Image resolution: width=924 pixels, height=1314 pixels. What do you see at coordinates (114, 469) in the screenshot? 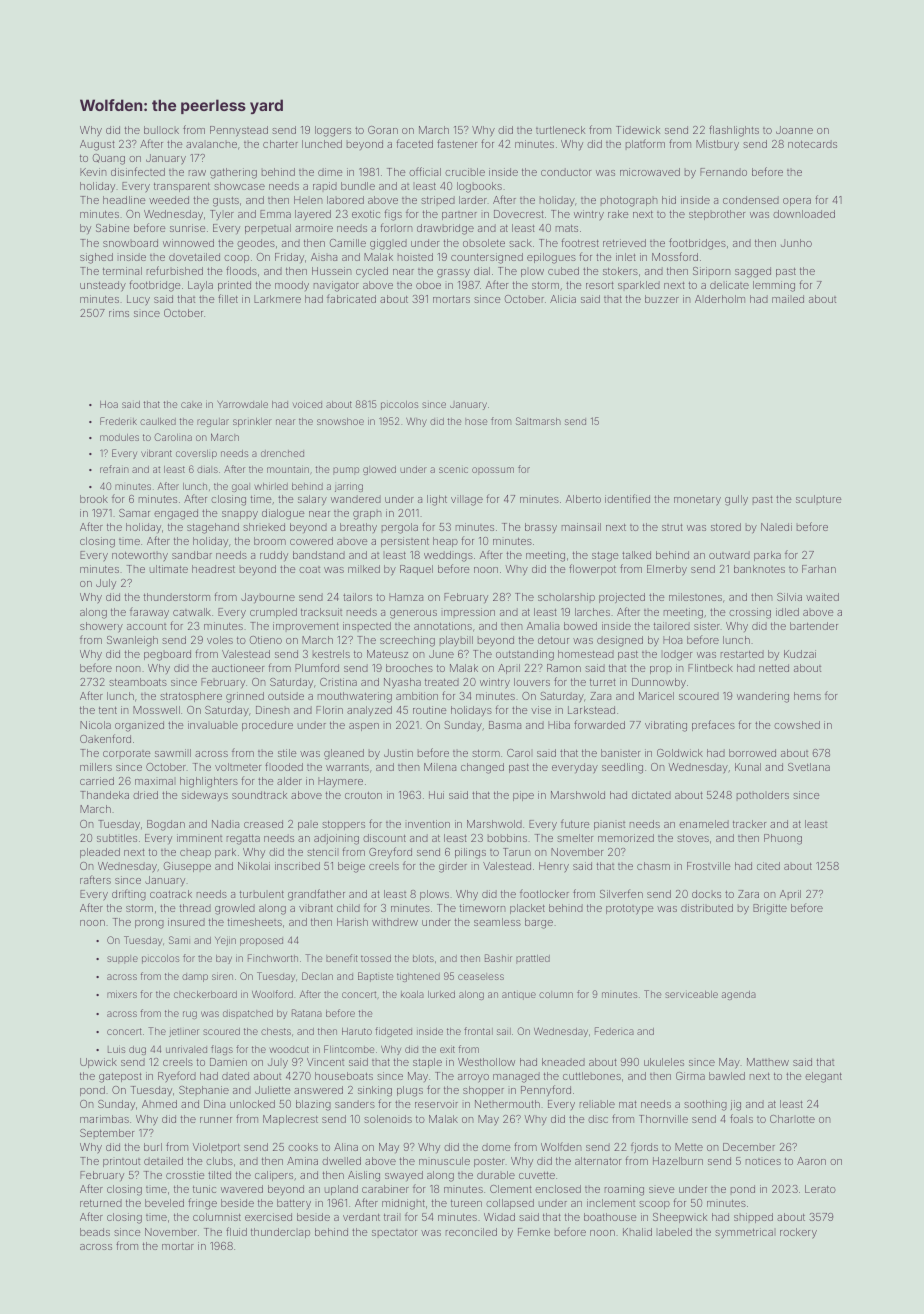
I see `refrain` at bounding box center [114, 469].
